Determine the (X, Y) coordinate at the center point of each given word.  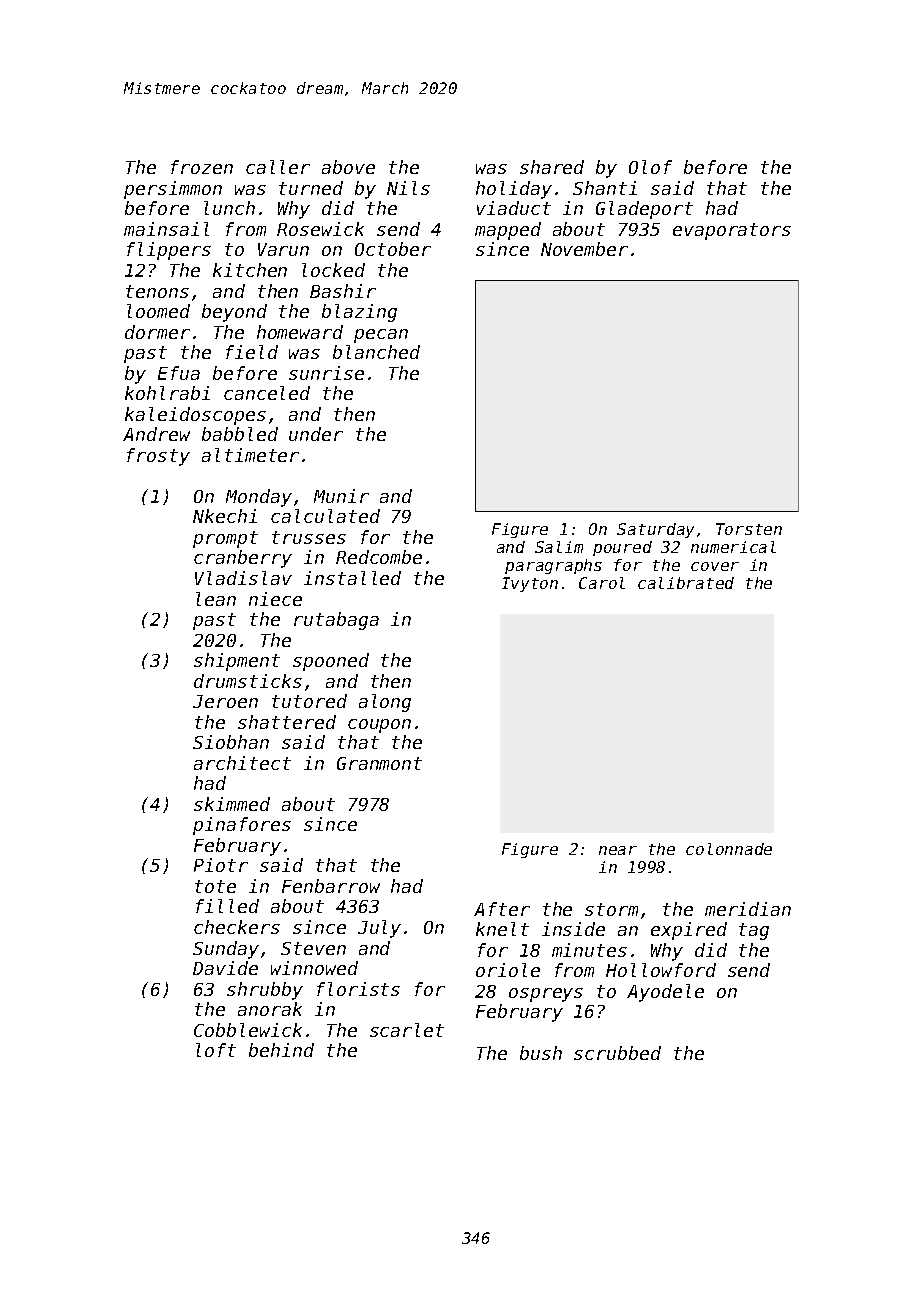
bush (541, 1053)
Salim (559, 547)
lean (216, 599)
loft (216, 1050)
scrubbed (617, 1053)
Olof (650, 167)
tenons (157, 291)
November (584, 249)
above (348, 167)
